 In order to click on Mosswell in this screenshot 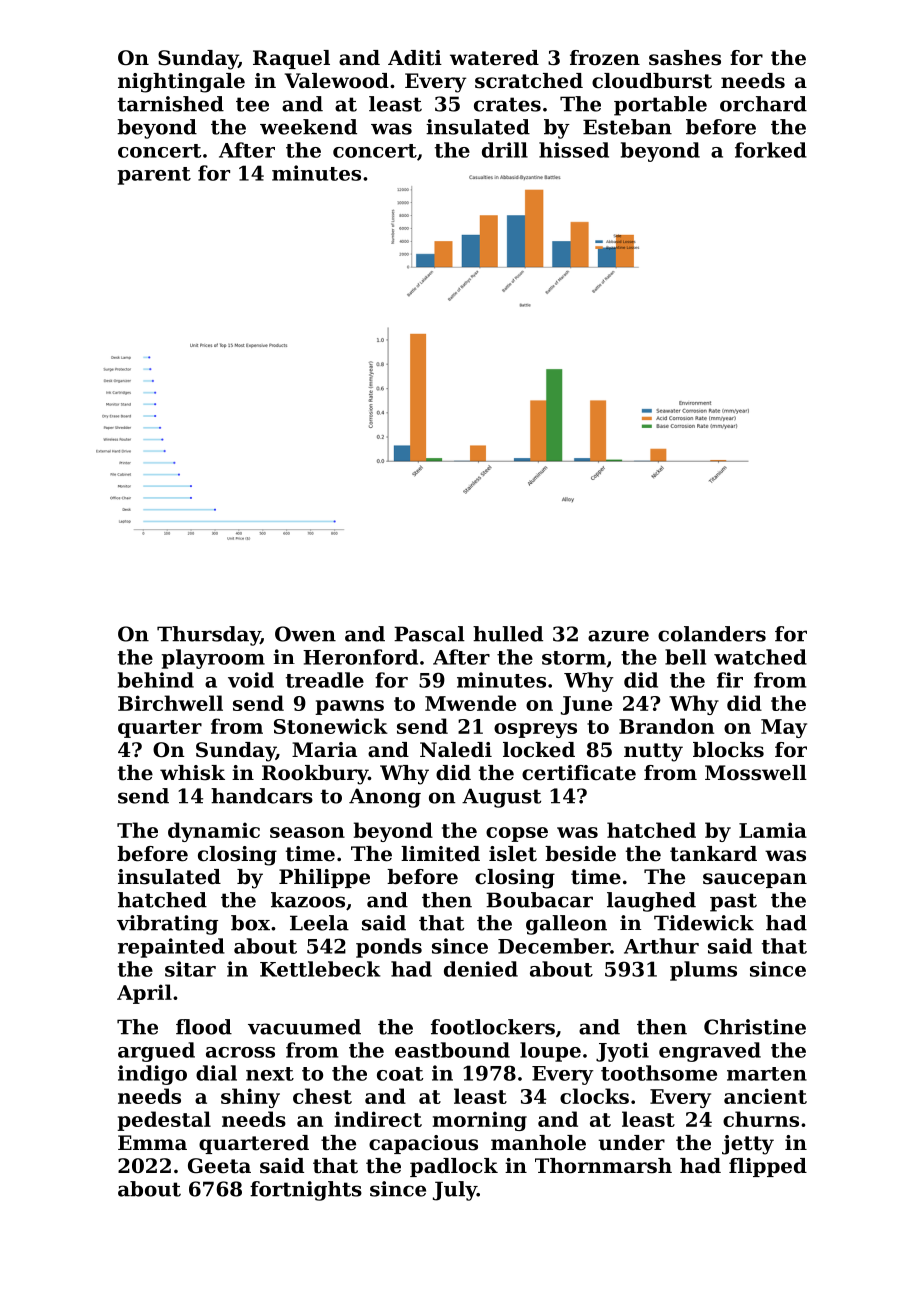, I will do `click(756, 773)`.
